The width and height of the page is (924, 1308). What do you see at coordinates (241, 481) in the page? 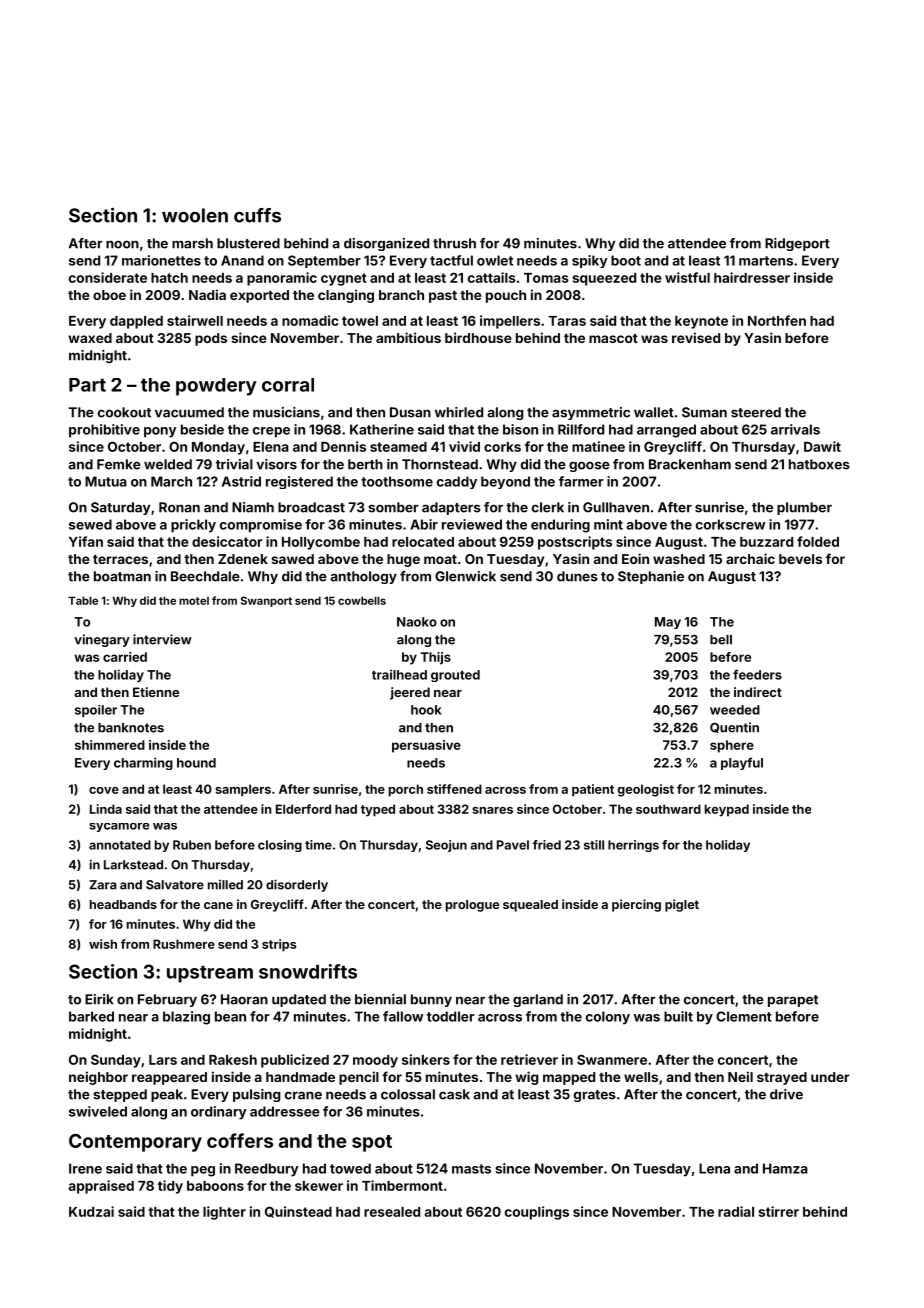
I see `Astrid` at bounding box center [241, 481].
